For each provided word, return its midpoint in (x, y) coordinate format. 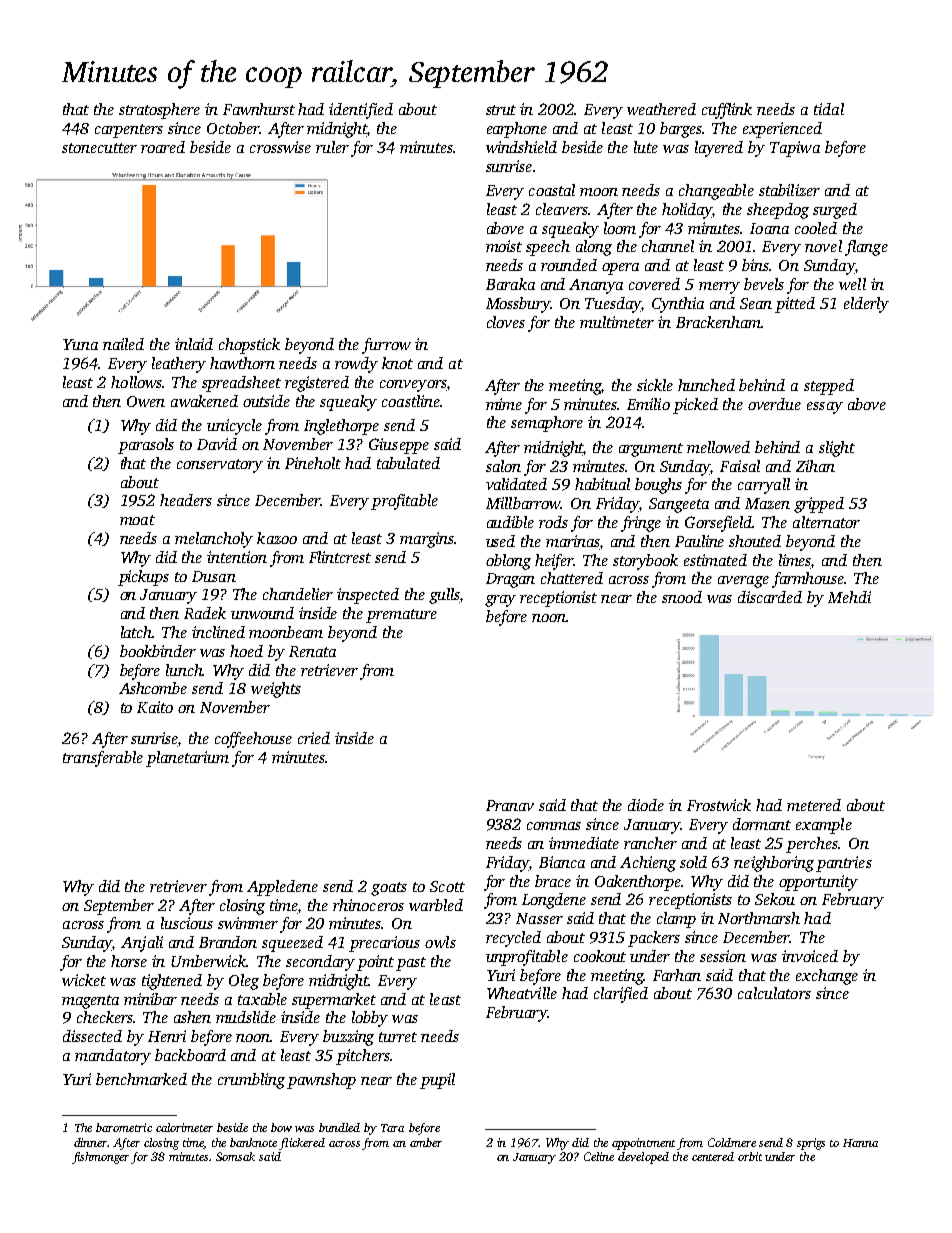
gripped (819, 505)
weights (276, 690)
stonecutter (99, 148)
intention (237, 557)
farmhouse (808, 580)
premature (401, 616)
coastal (552, 190)
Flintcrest (340, 557)
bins (756, 265)
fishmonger (100, 1158)
